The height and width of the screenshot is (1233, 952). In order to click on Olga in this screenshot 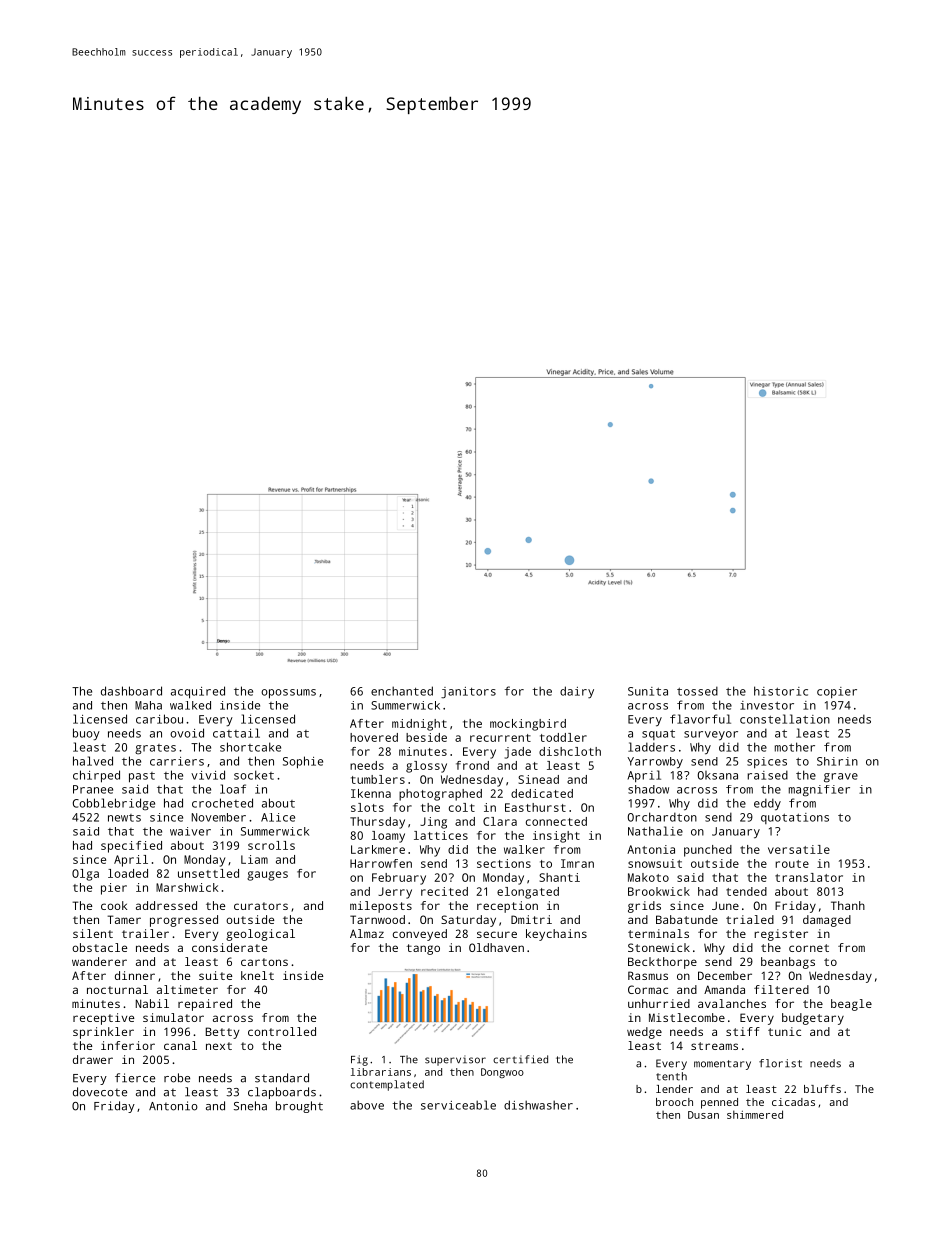, I will do `click(85, 875)`.
